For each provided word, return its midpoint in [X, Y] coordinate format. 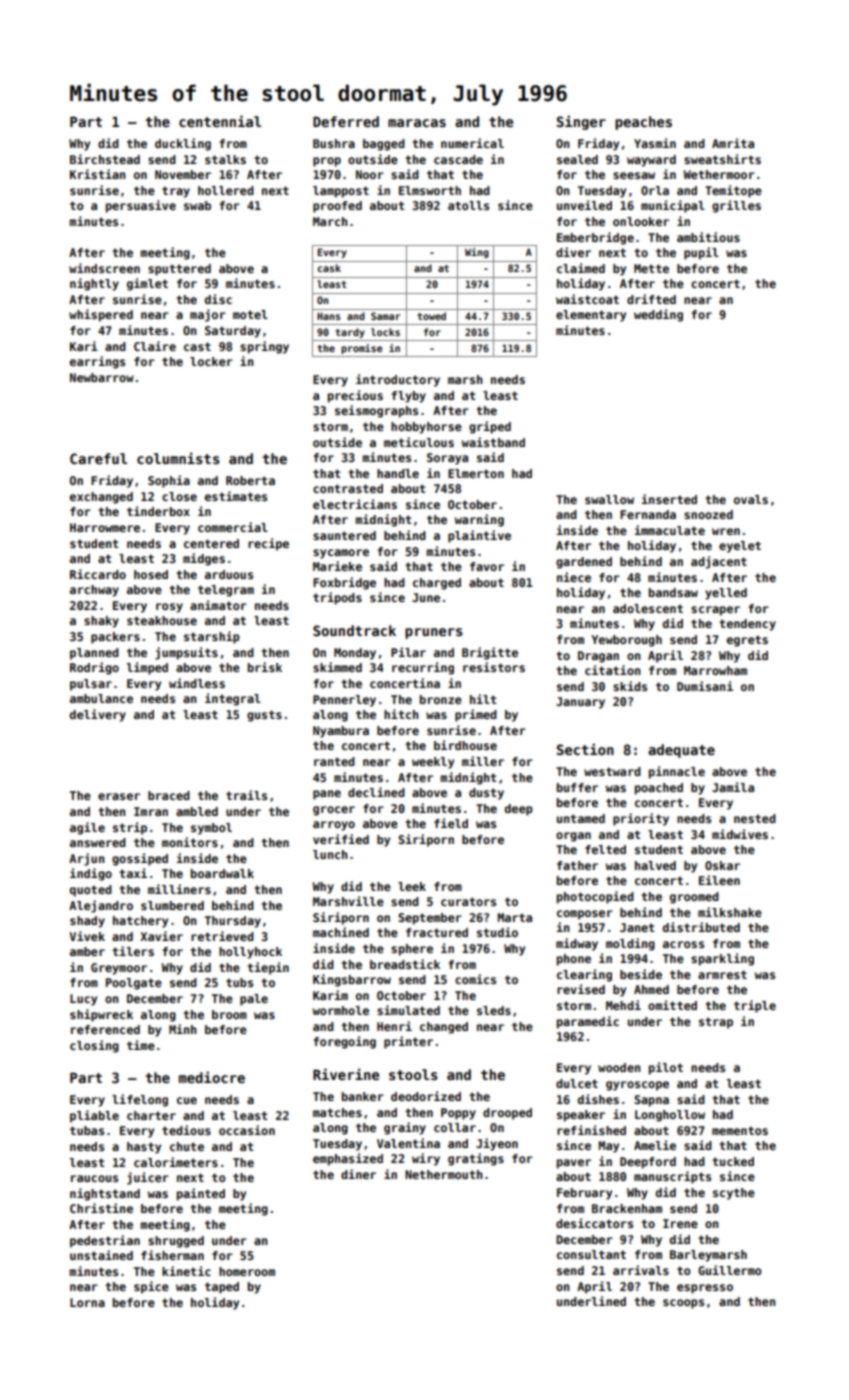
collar [455, 1127]
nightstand [105, 1194]
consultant [591, 1254]
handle [398, 473]
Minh [183, 1029]
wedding [658, 315]
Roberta [250, 480]
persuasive [141, 206]
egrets [747, 641]
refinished [591, 1130]
